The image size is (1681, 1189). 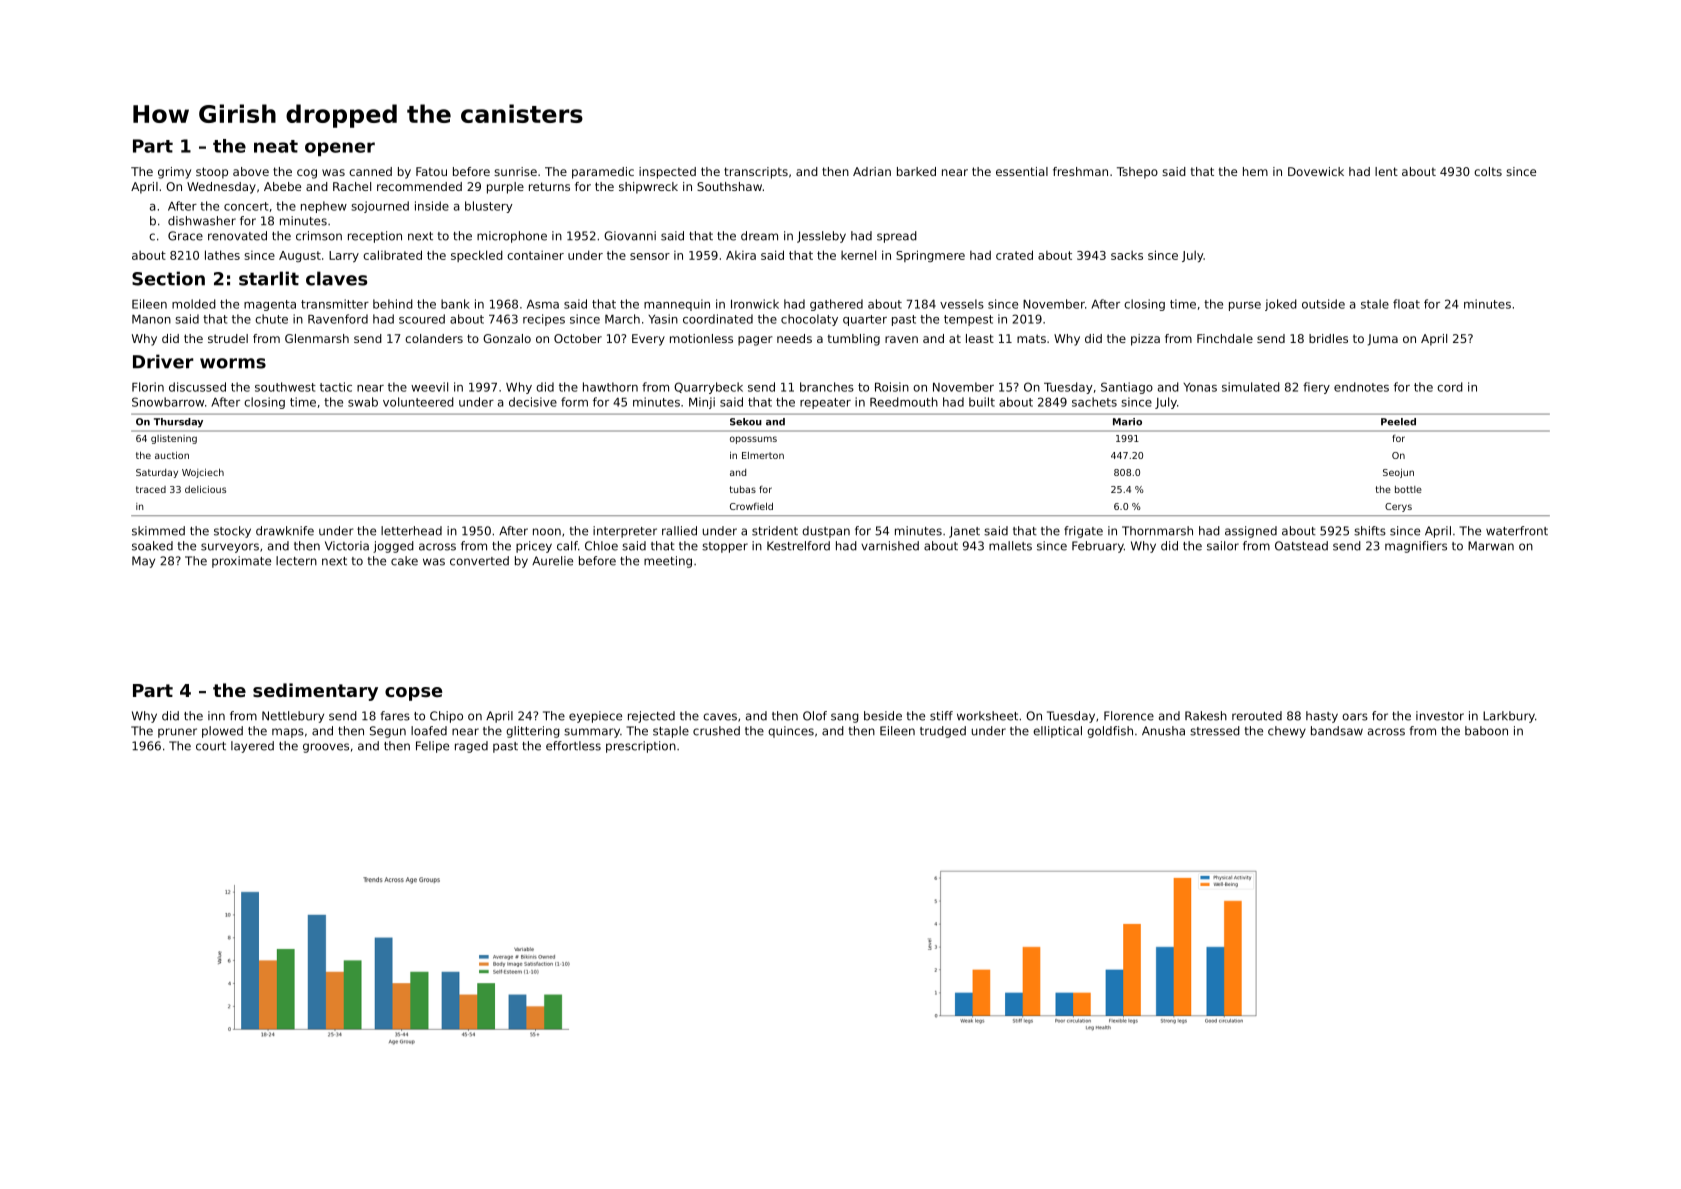 What do you see at coordinates (916, 171) in the screenshot?
I see `barked` at bounding box center [916, 171].
